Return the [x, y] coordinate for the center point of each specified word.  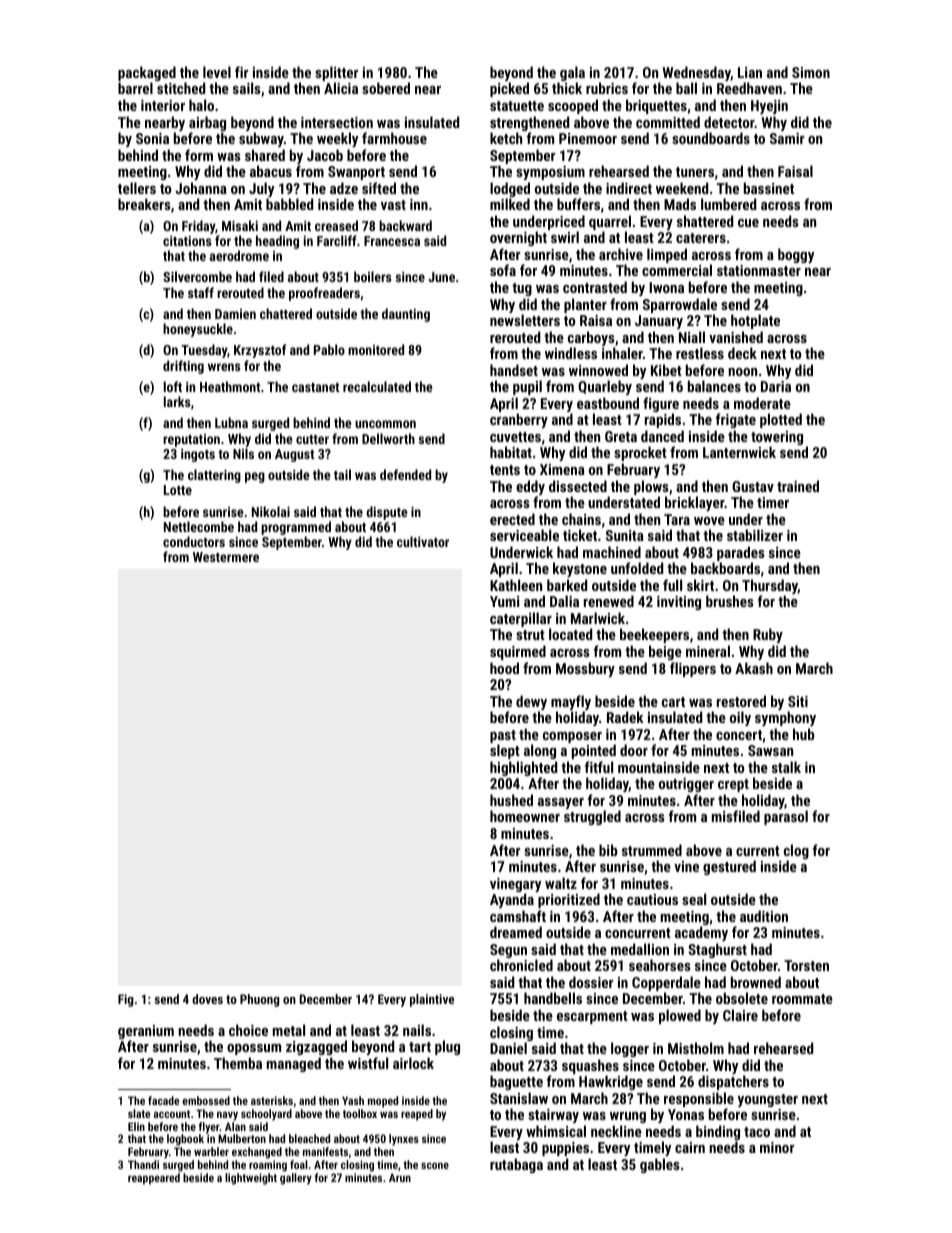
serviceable [524, 535]
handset [514, 370]
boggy [796, 255]
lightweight [251, 1179]
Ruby [768, 635]
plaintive [432, 1000]
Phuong [259, 1000]
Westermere [226, 557]
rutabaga [516, 1165]
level [217, 72]
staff [201, 292]
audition [764, 916]
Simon [811, 72]
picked [509, 90]
